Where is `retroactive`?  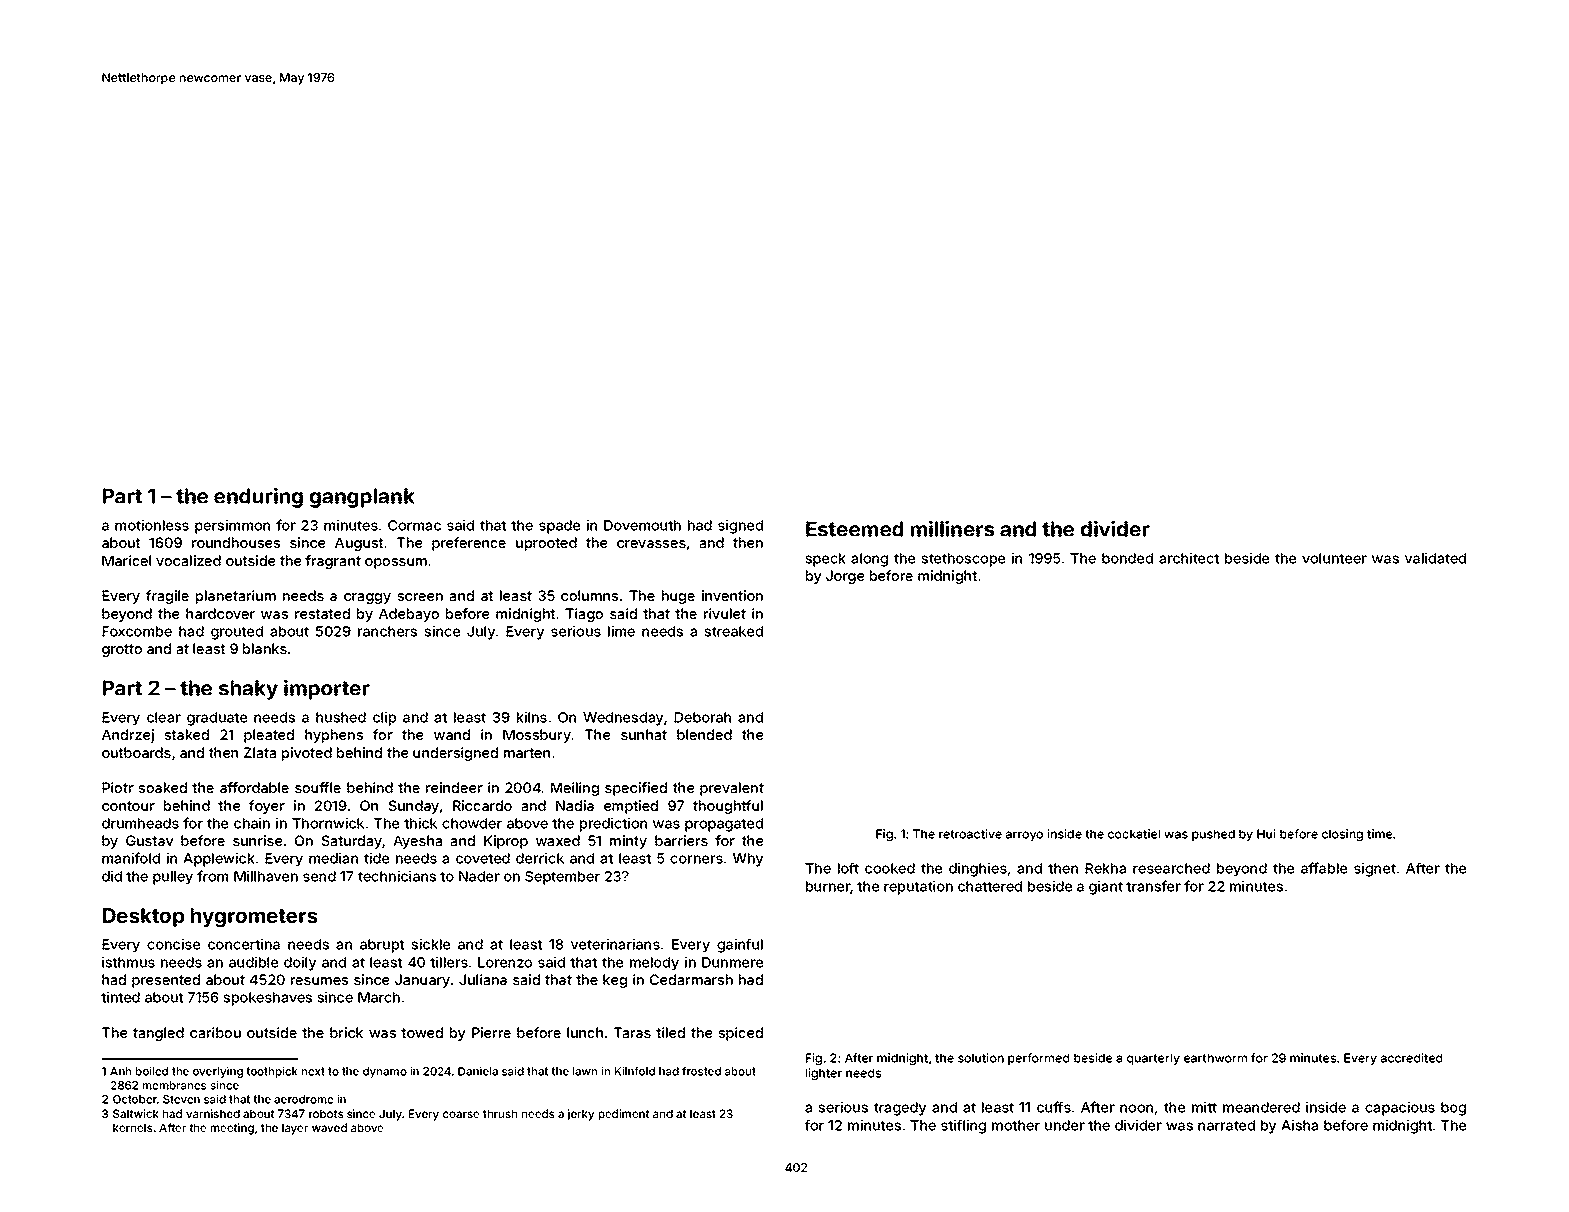 retroactive is located at coordinates (970, 834).
